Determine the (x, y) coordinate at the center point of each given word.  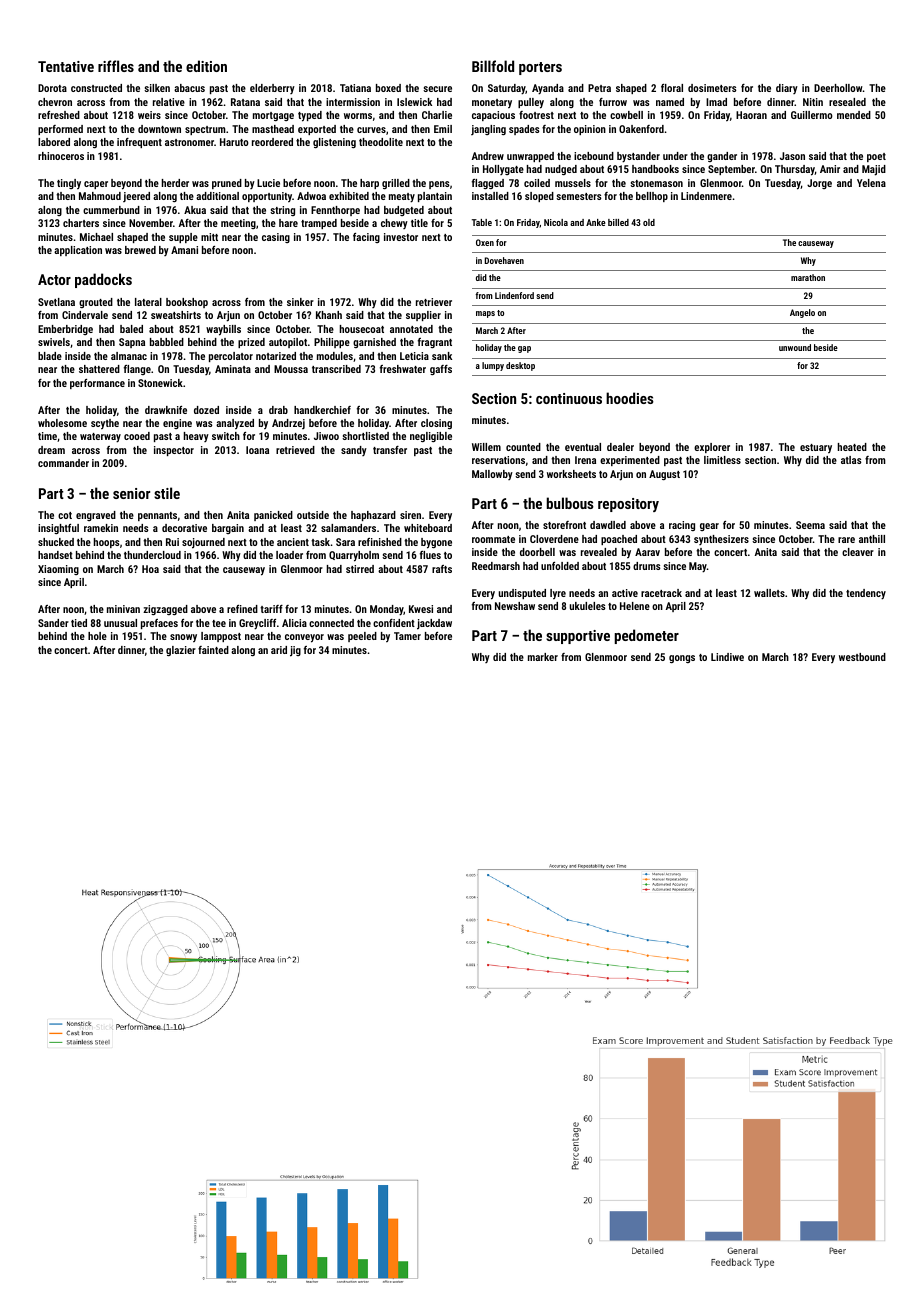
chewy (394, 224)
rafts (442, 569)
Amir (830, 169)
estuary (816, 448)
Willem (486, 447)
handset (55, 555)
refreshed (59, 115)
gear (709, 527)
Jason (792, 156)
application (78, 251)
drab (278, 410)
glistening (334, 143)
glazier (181, 651)
